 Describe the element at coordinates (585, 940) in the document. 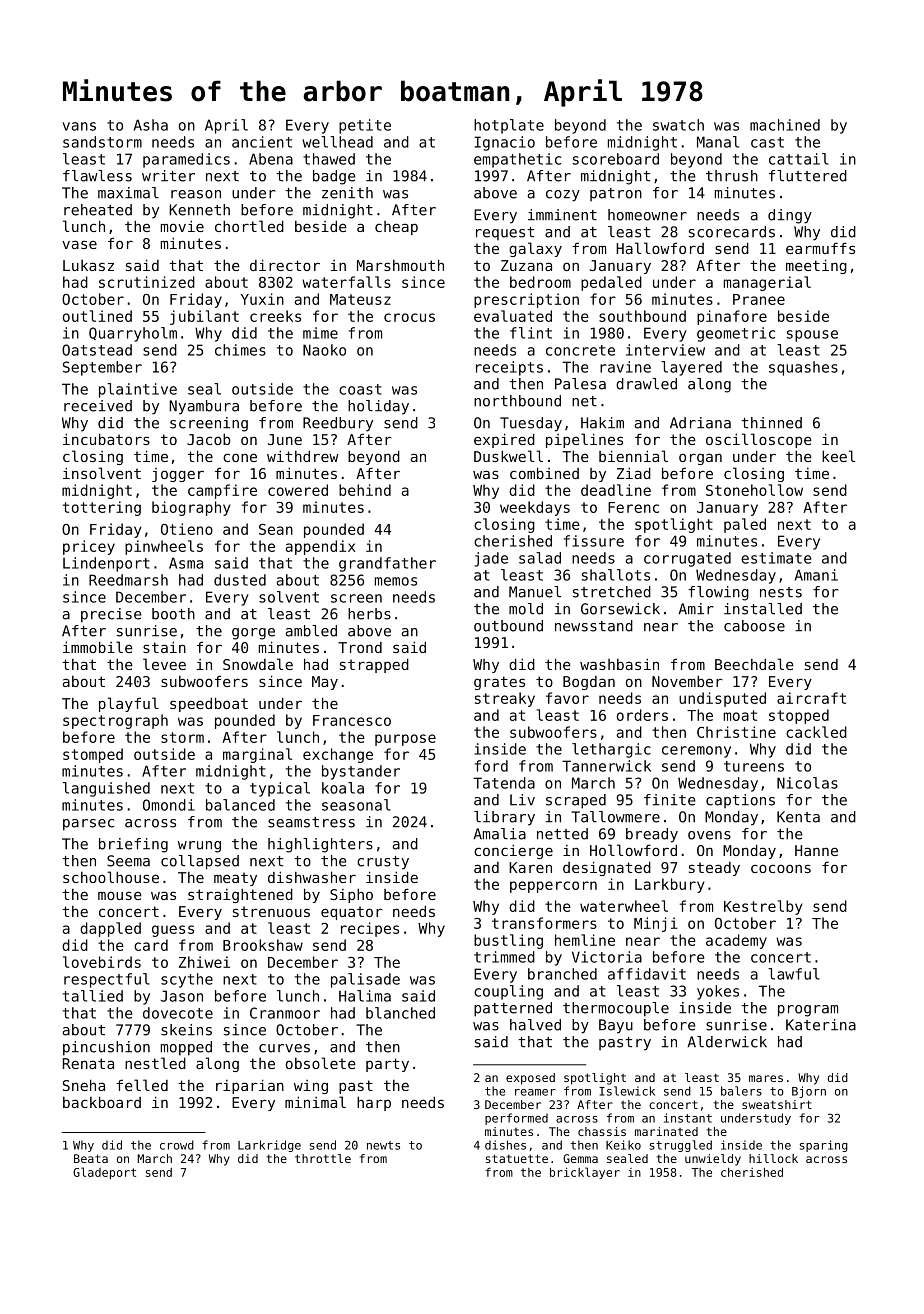

I see `hemline` at that location.
